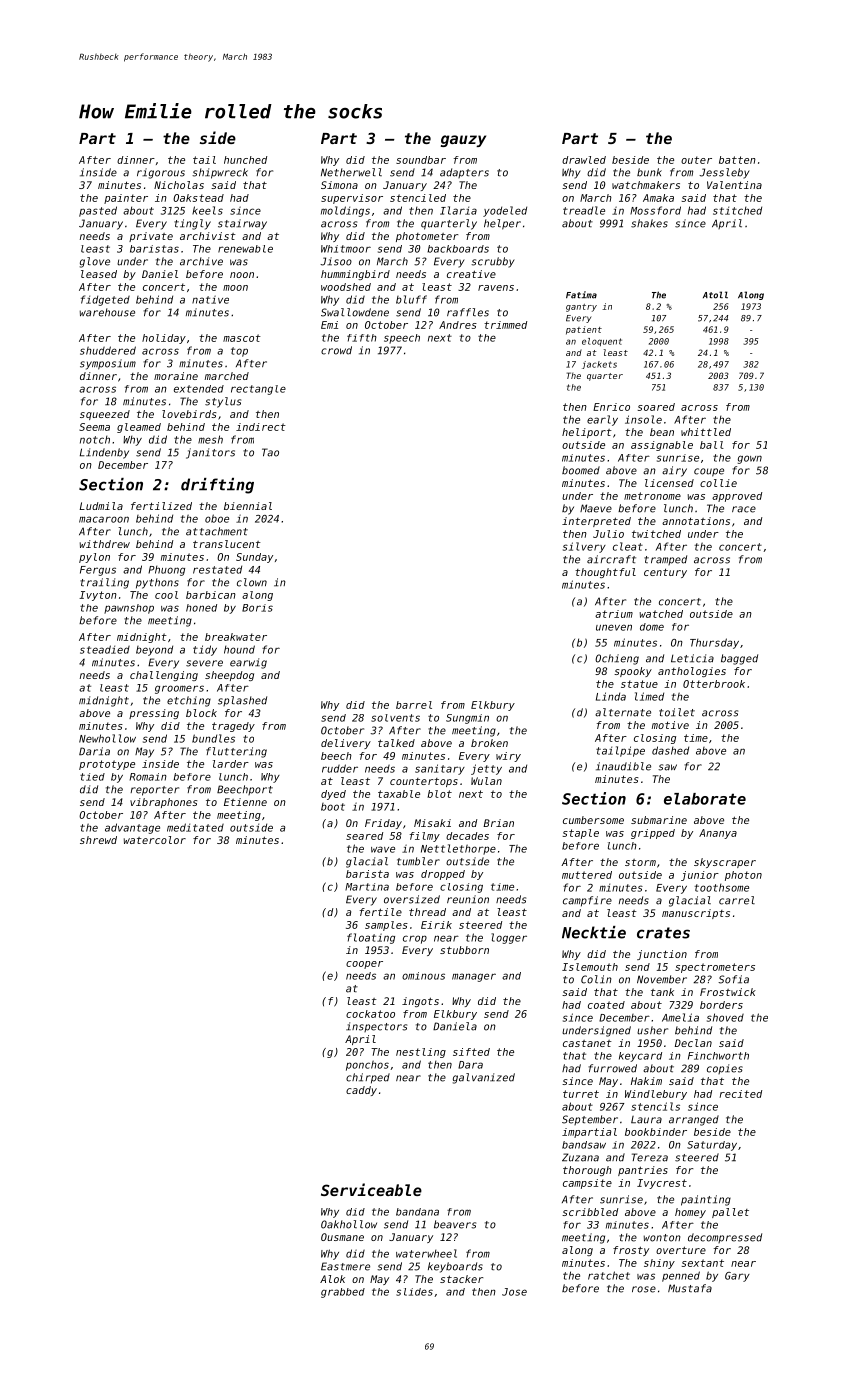  I want to click on speech, so click(402, 339).
